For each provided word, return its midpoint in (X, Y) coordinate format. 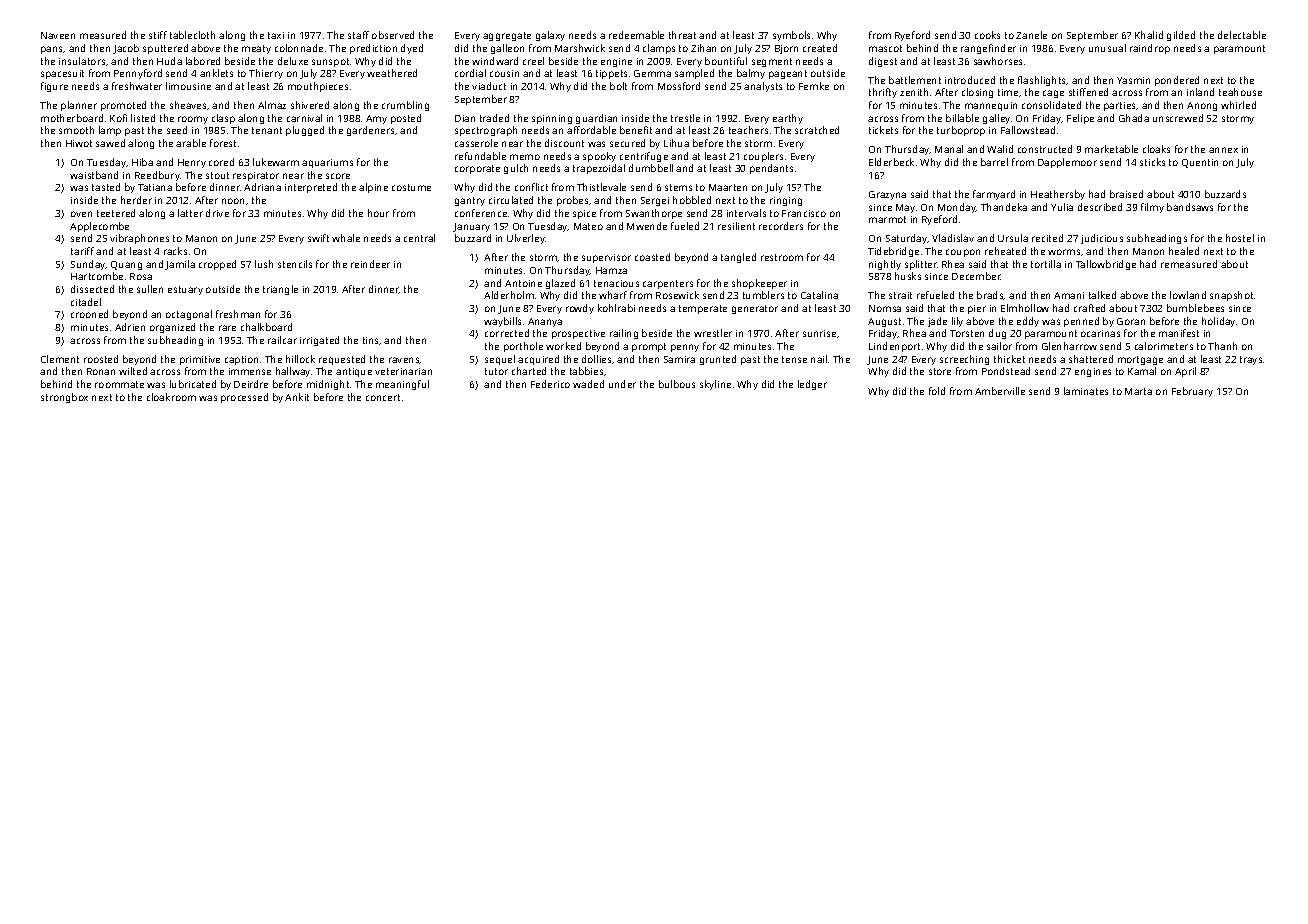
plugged (305, 131)
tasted (106, 187)
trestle (685, 118)
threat (682, 35)
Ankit (297, 397)
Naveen (58, 35)
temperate (703, 309)
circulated (511, 200)
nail (819, 359)
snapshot (1231, 296)
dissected (92, 289)
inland (1200, 92)
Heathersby (1058, 195)
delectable (1242, 35)
